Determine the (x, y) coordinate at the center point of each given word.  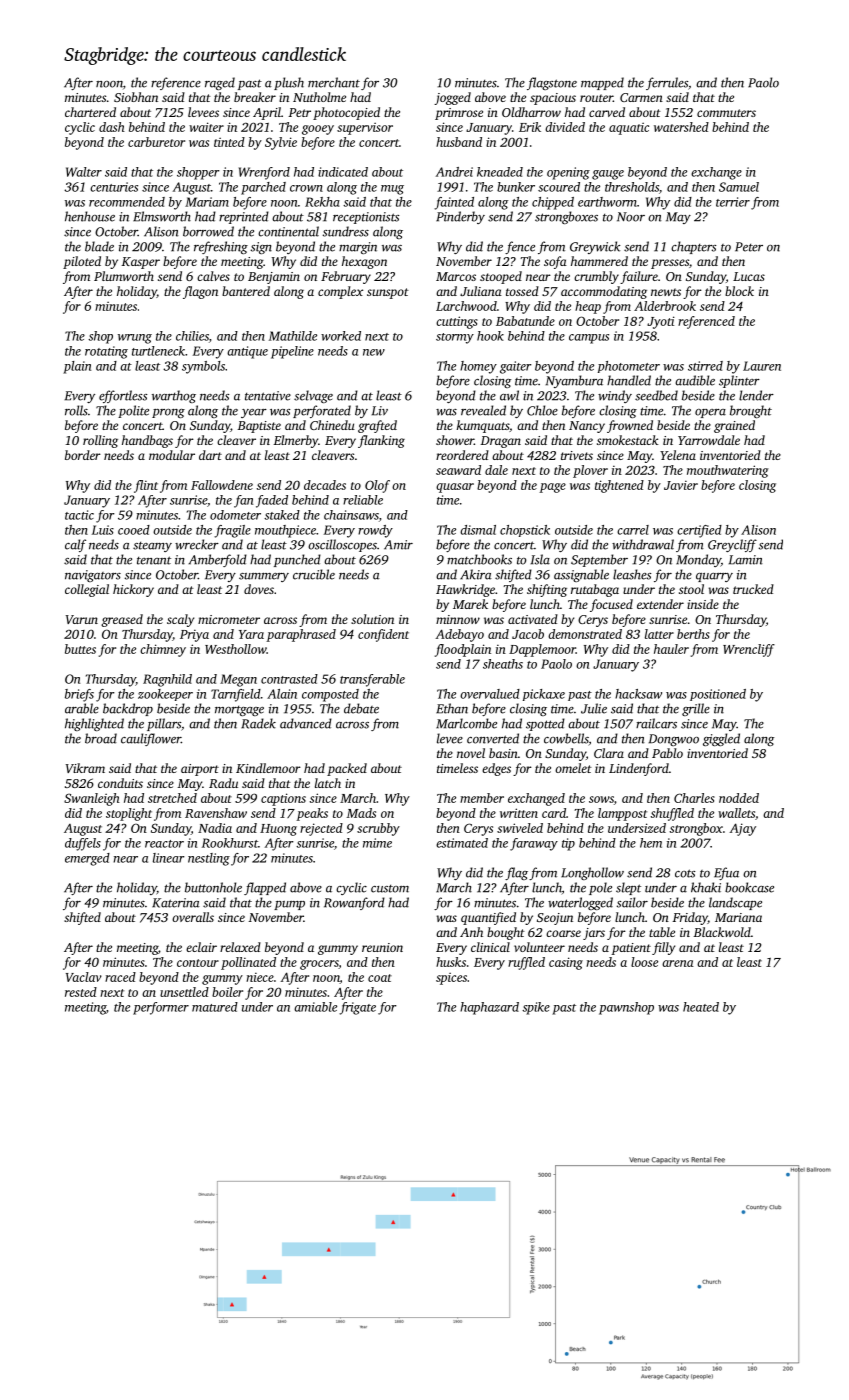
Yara (251, 634)
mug (392, 190)
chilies (192, 336)
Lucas (749, 276)
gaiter (515, 367)
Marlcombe (466, 723)
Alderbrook (665, 306)
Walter (84, 172)
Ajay (742, 829)
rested (81, 992)
